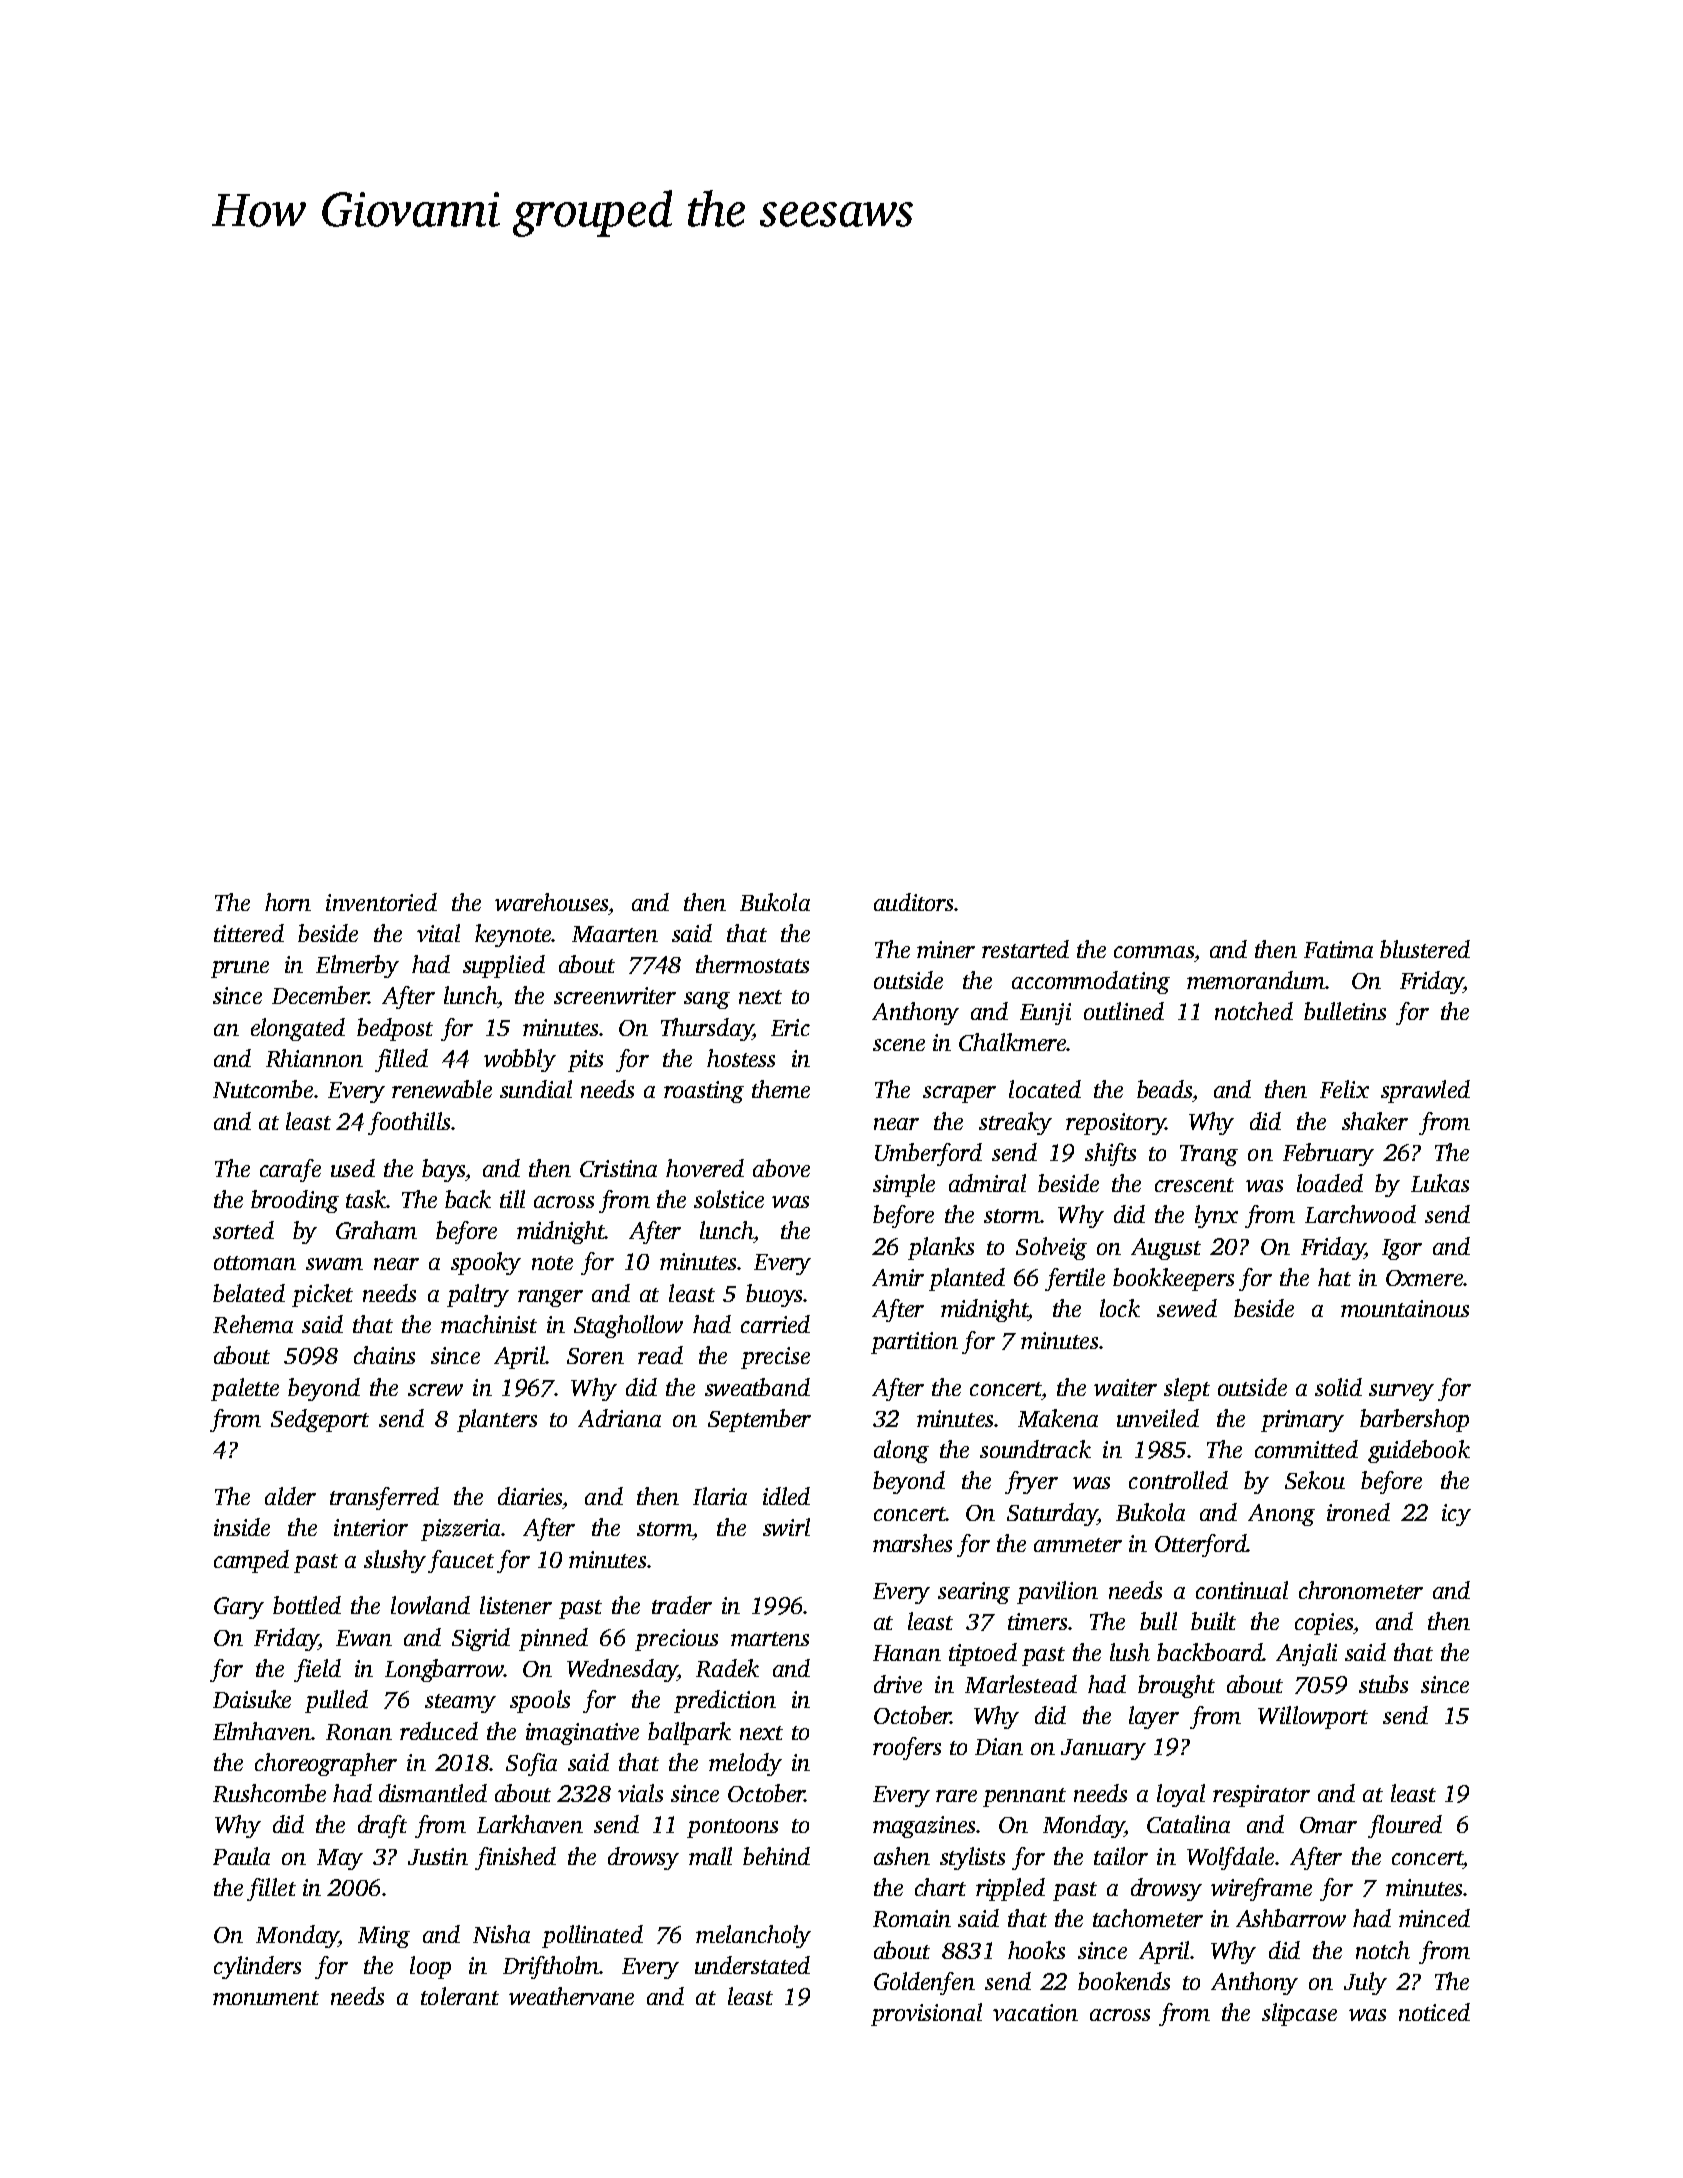 This document has height=2178, width=1683. What do you see at coordinates (1338, 949) in the document?
I see `Fatima` at bounding box center [1338, 949].
